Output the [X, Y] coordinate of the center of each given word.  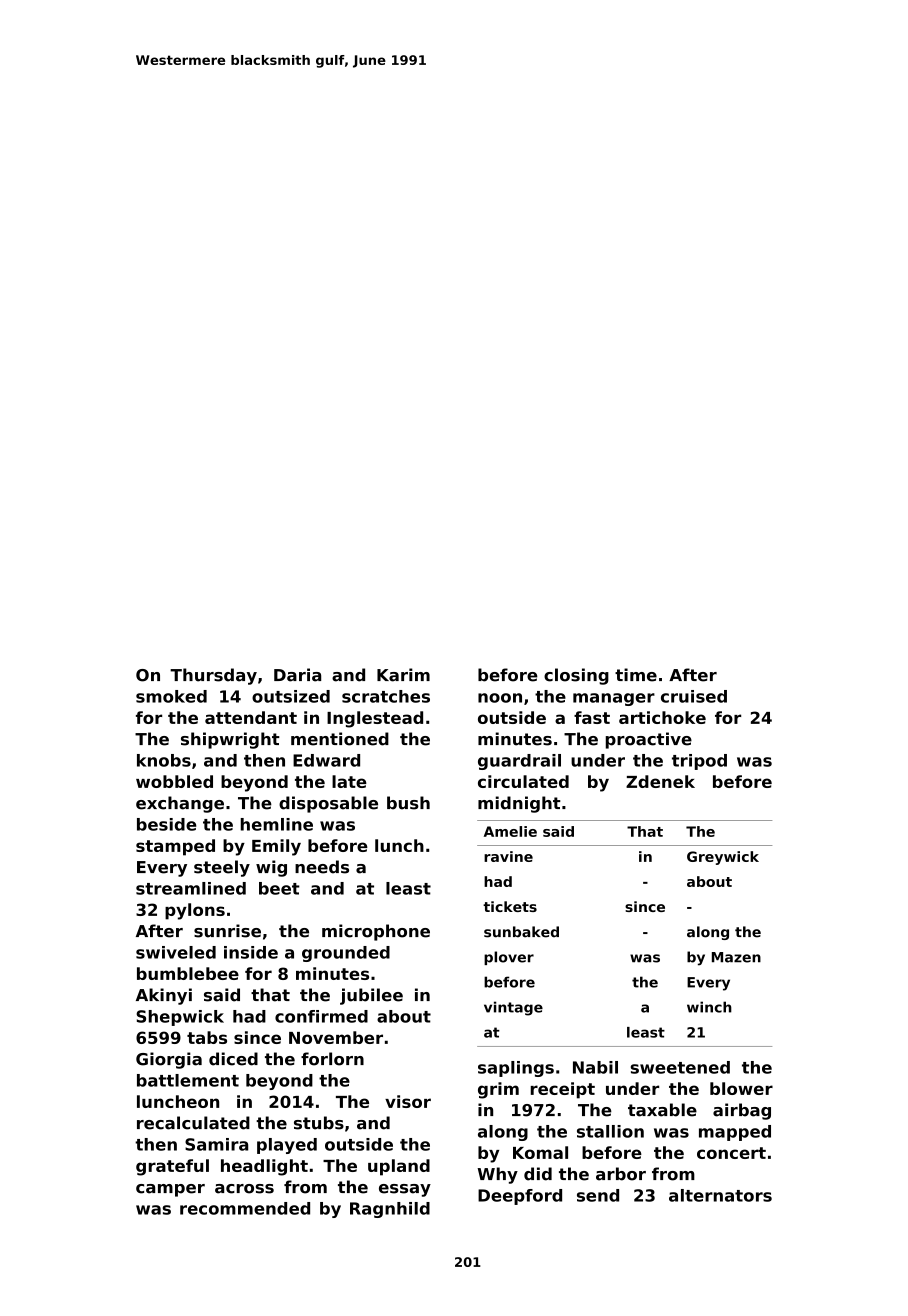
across [244, 1189]
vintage [513, 1008]
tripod [699, 762]
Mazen [736, 957]
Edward [326, 760]
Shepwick [180, 1018]
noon [500, 698]
